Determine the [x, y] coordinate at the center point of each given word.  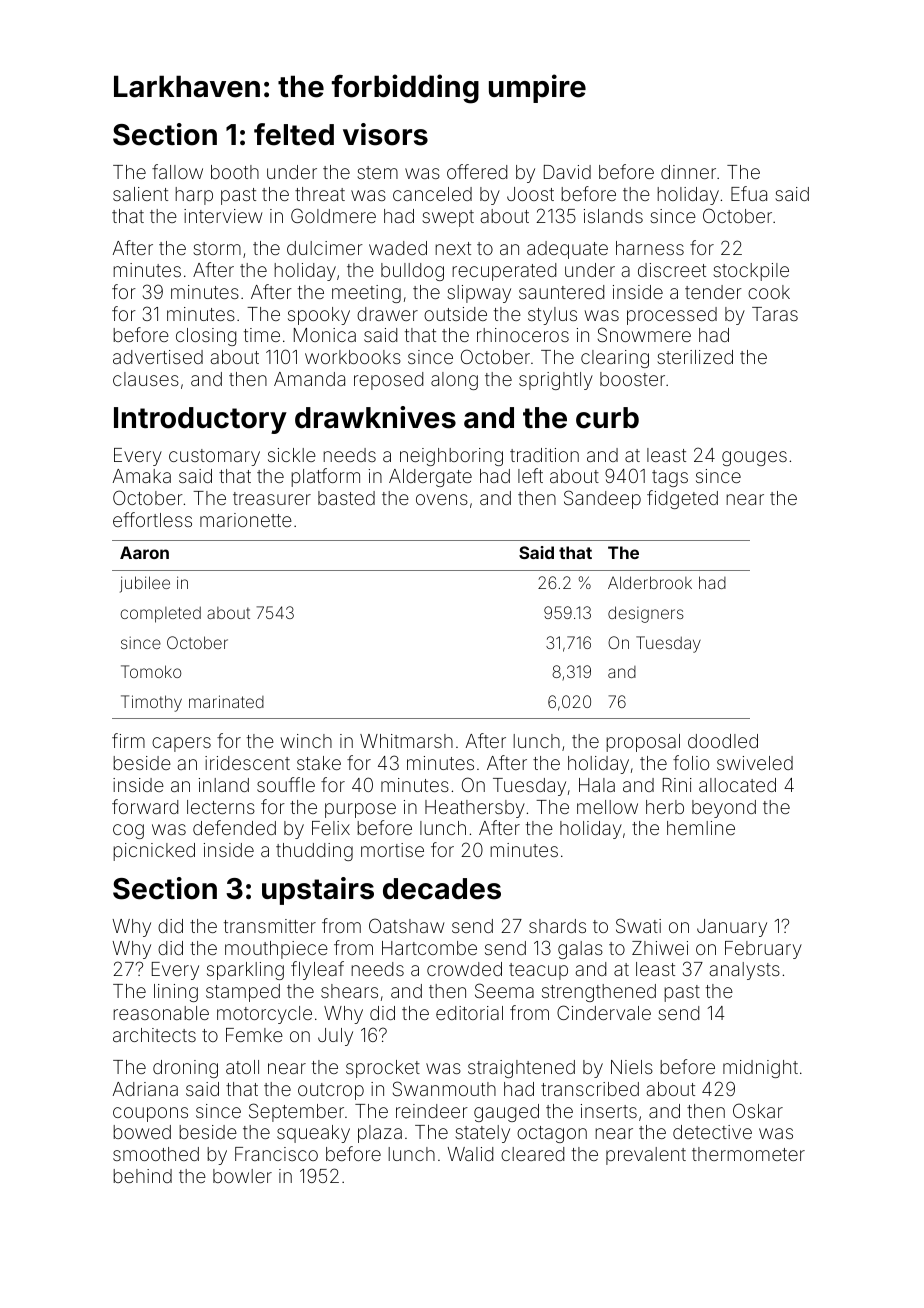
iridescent [247, 763]
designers [646, 614]
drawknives [375, 417]
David [567, 172]
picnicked [154, 852]
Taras [775, 314]
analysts [745, 971]
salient [140, 194]
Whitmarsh [406, 741]
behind [142, 1176]
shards [557, 926]
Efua [749, 193]
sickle [292, 455]
